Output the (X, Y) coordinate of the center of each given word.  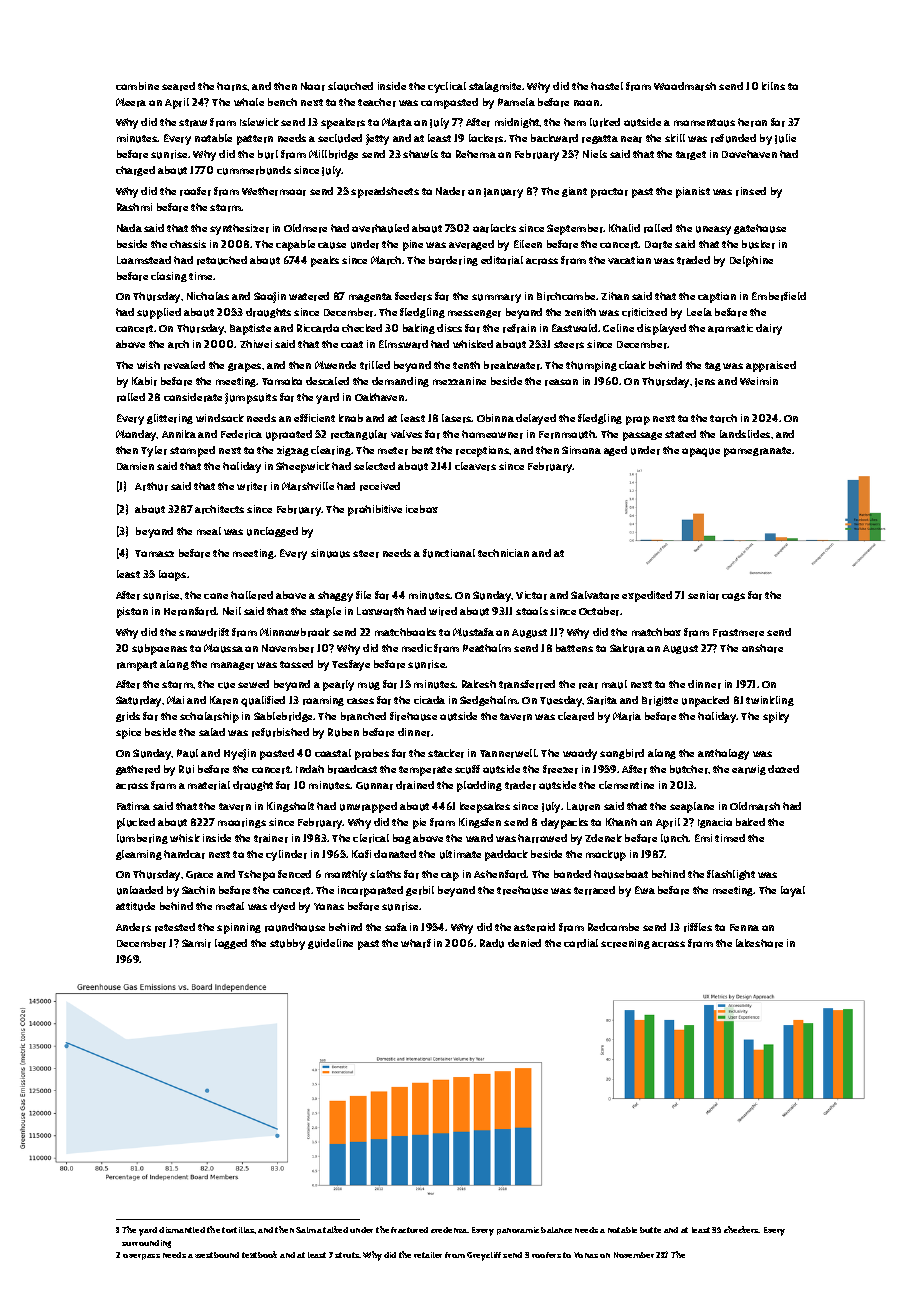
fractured (409, 1230)
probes (372, 754)
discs (449, 328)
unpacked (705, 701)
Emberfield (779, 296)
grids (128, 717)
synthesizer (239, 229)
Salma (309, 1230)
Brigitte (660, 701)
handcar (184, 854)
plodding (479, 786)
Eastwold (574, 328)
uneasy (713, 230)
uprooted (289, 435)
